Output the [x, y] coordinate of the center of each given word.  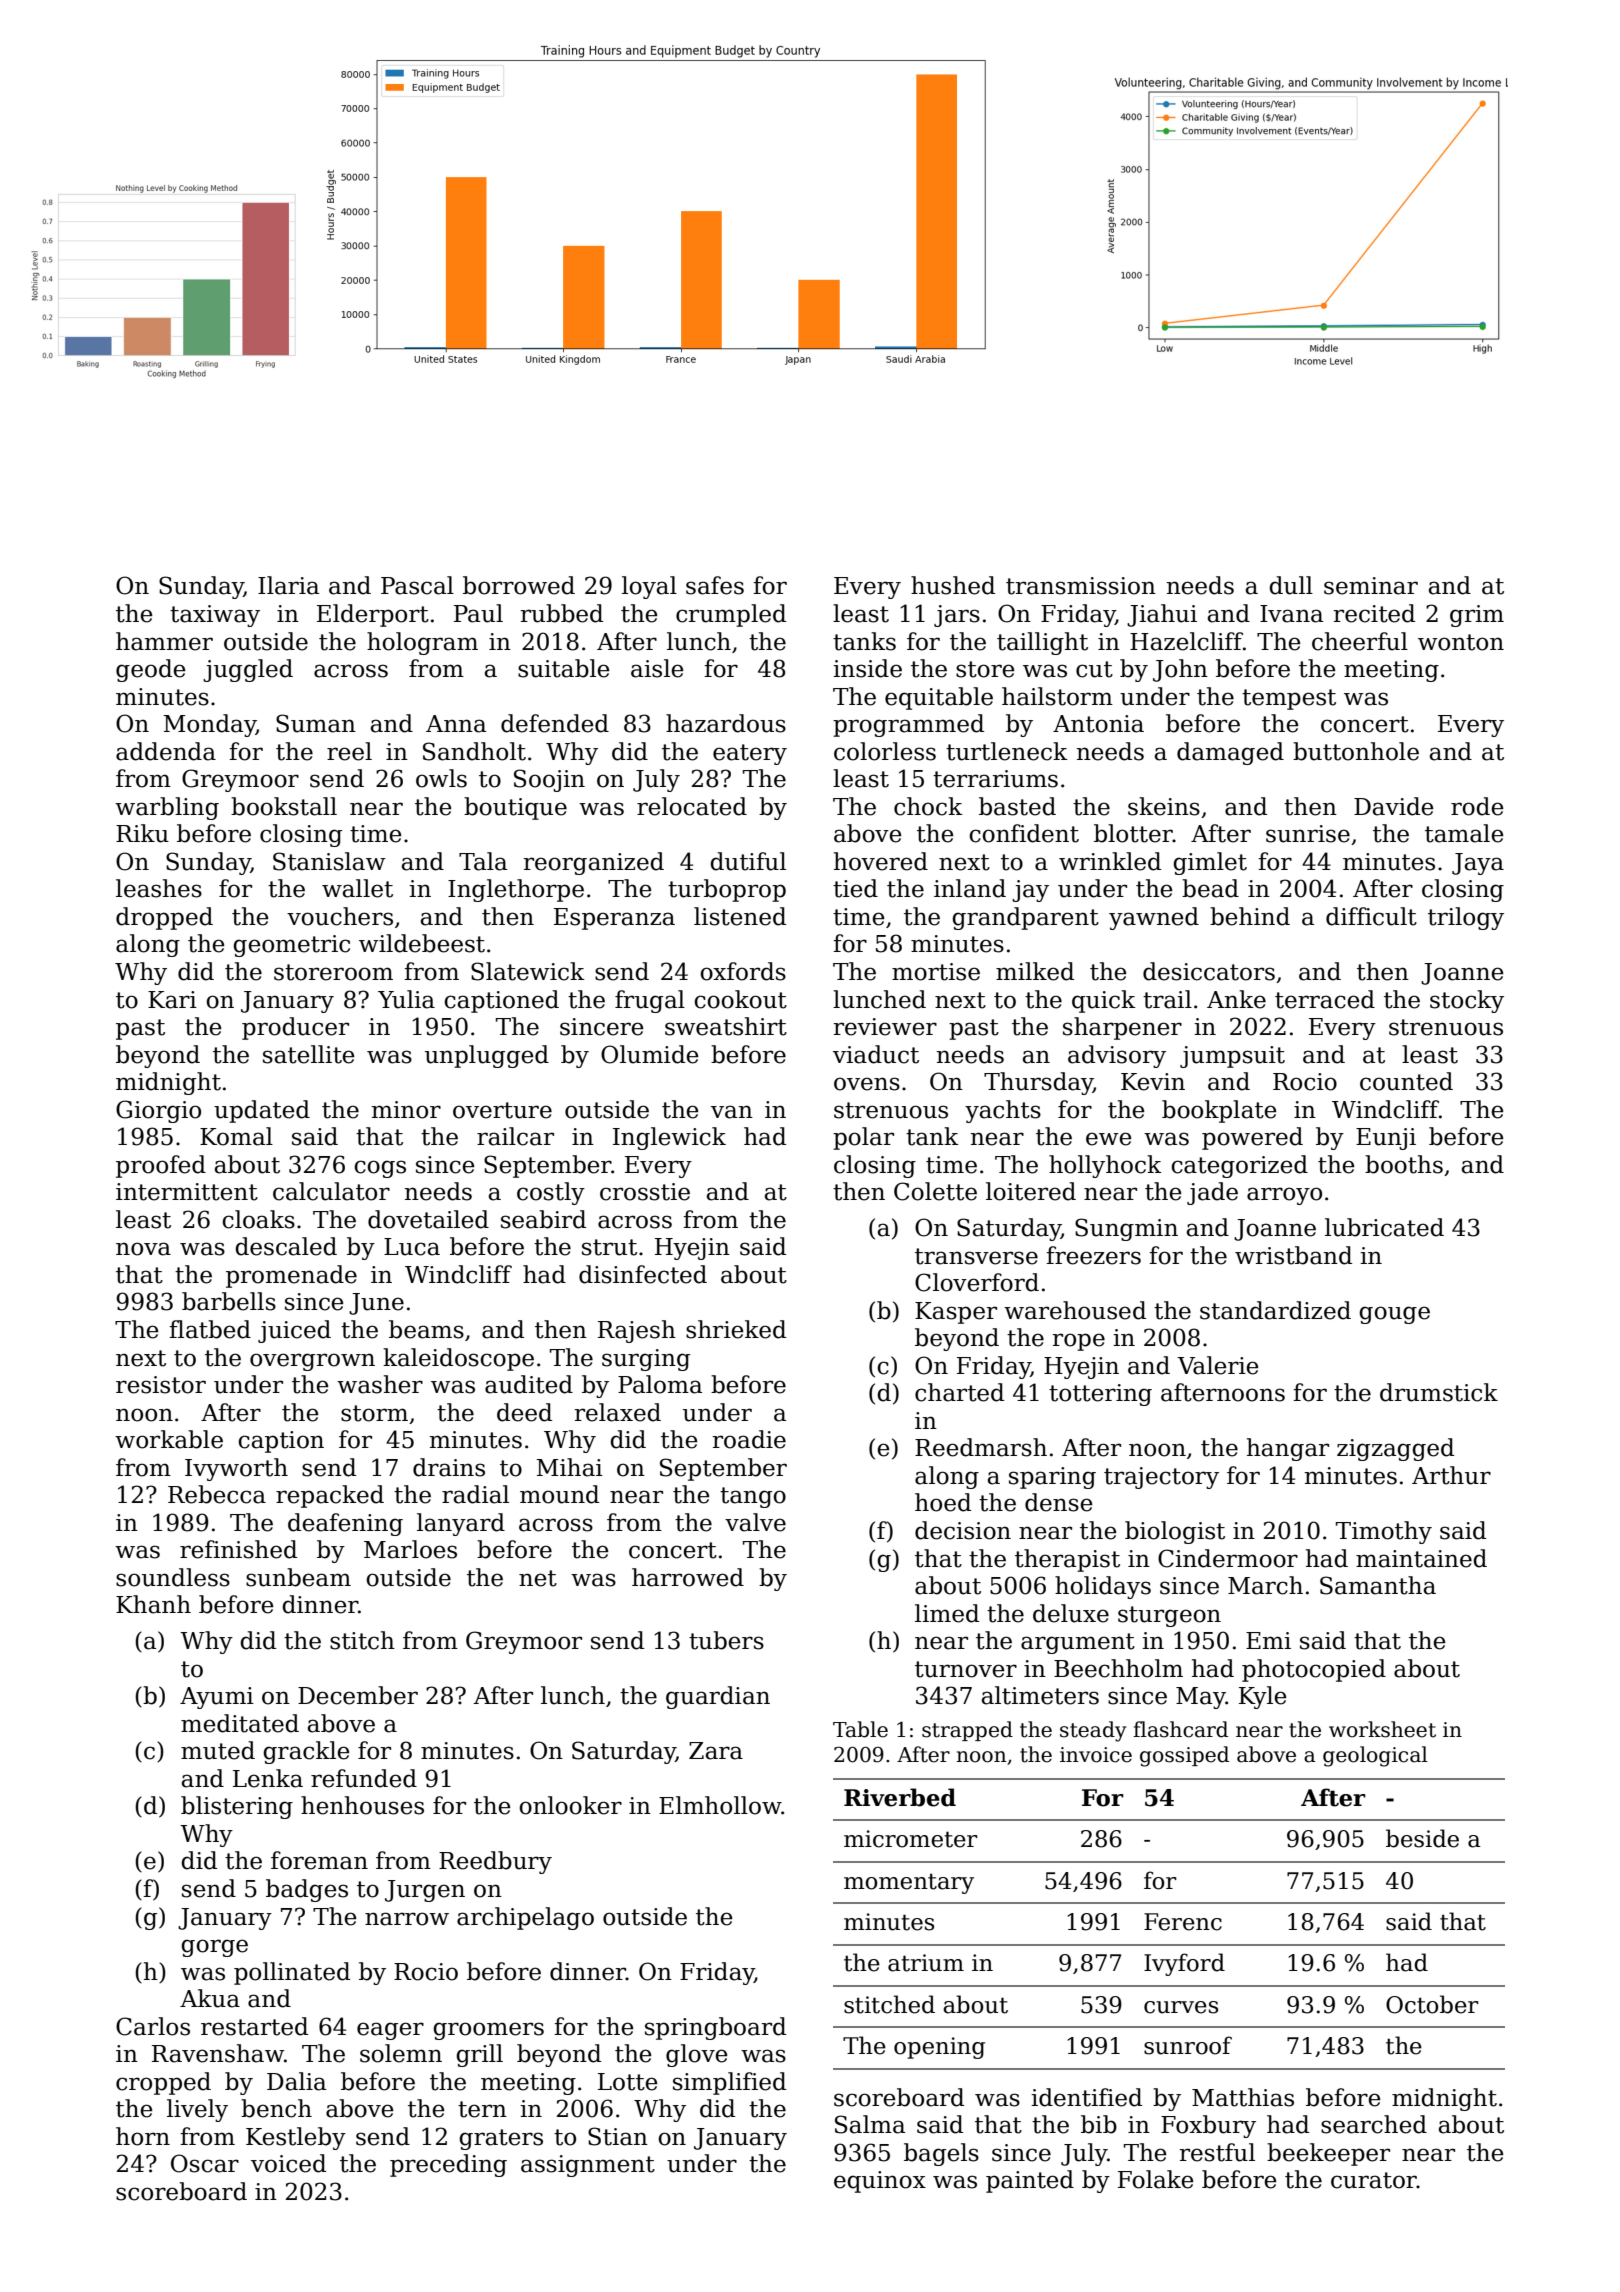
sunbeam [298, 1577]
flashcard [1180, 1729]
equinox [880, 2182]
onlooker [570, 1805]
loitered [1031, 1191]
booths [1404, 1164]
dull [1291, 585]
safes [715, 585]
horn [143, 2136]
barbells [229, 1301]
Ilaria [288, 585]
